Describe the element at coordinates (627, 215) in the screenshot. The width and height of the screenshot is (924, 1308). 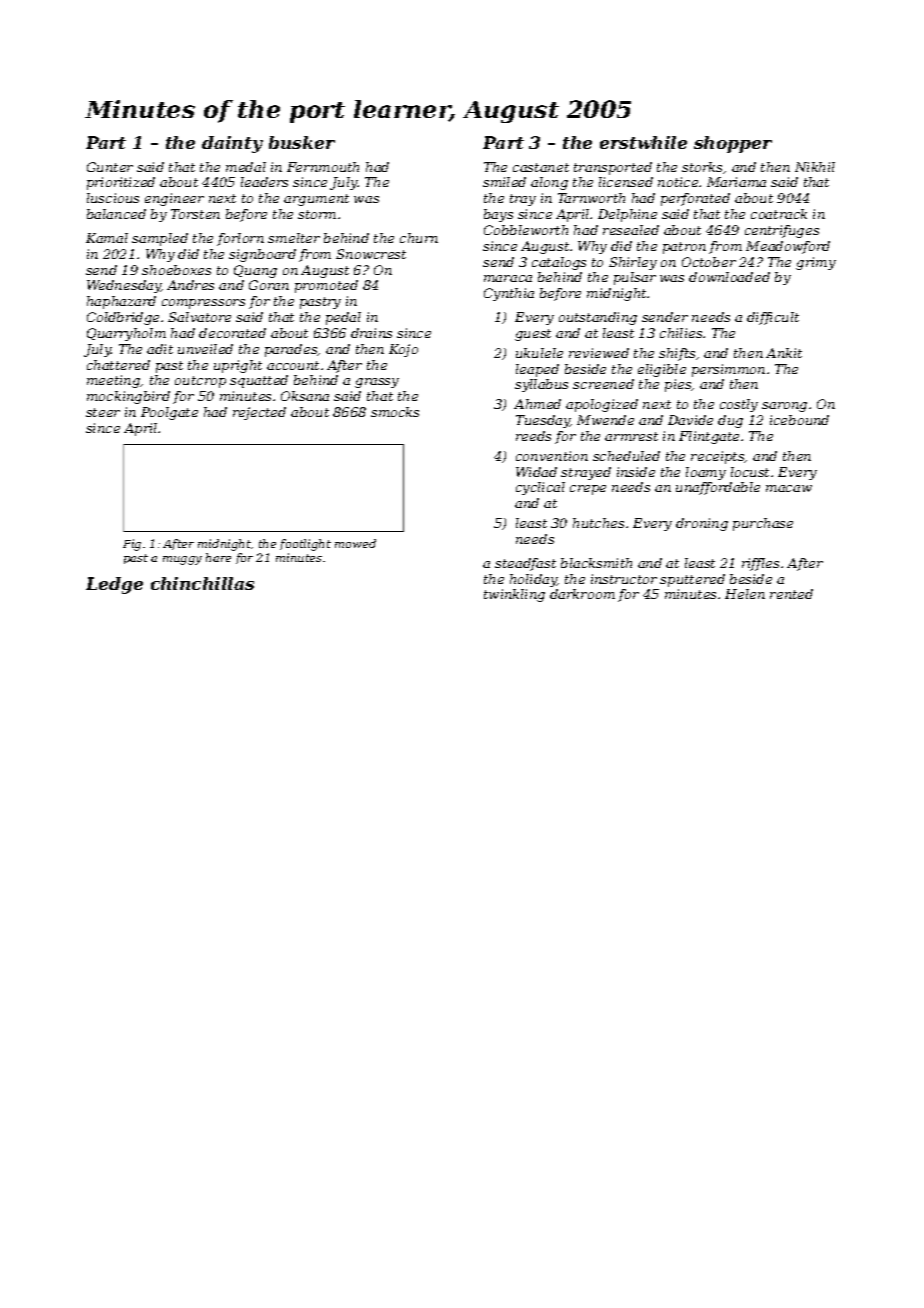
I see `Delphine` at that location.
